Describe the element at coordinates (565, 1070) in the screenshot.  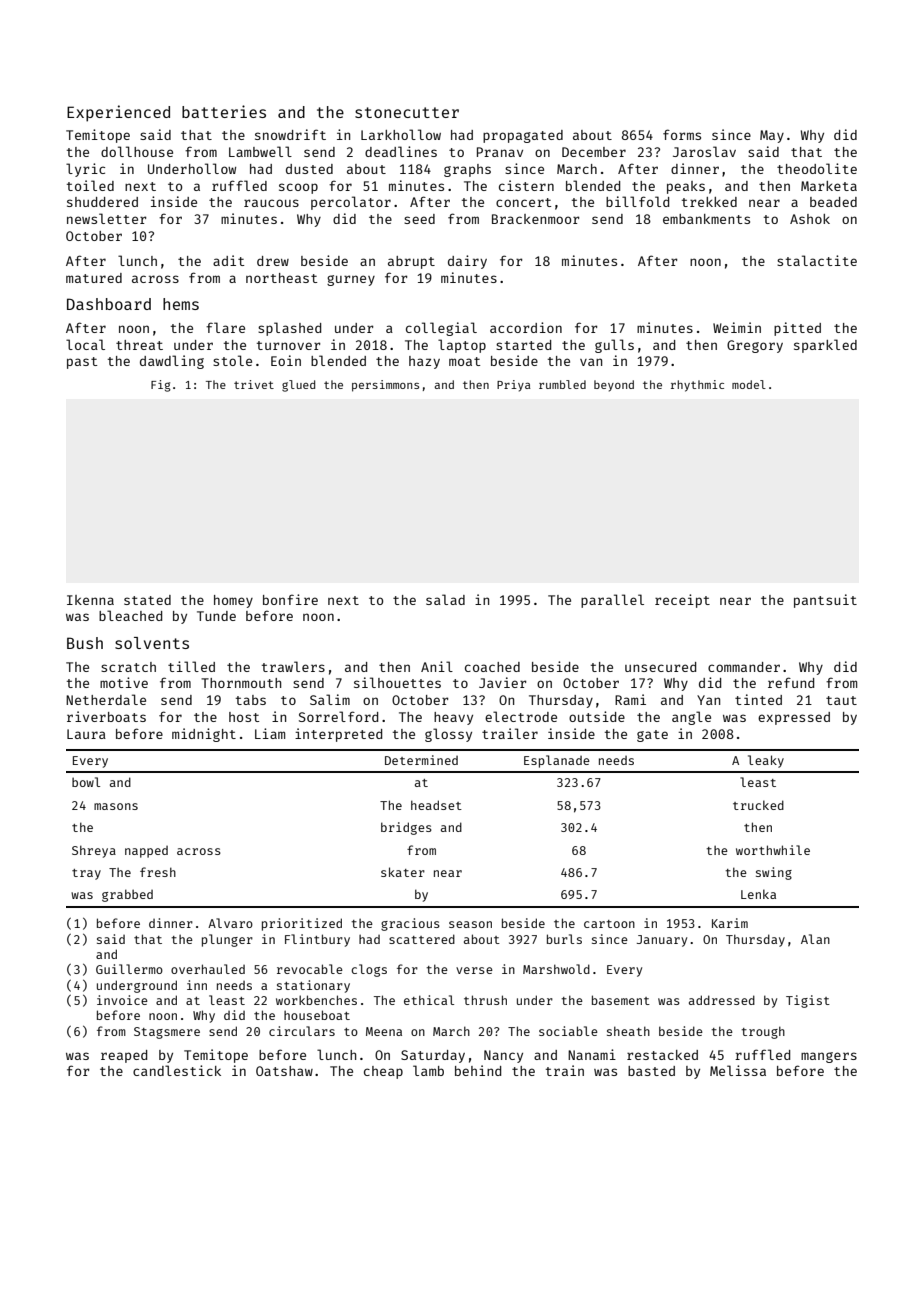
I see `train` at that location.
